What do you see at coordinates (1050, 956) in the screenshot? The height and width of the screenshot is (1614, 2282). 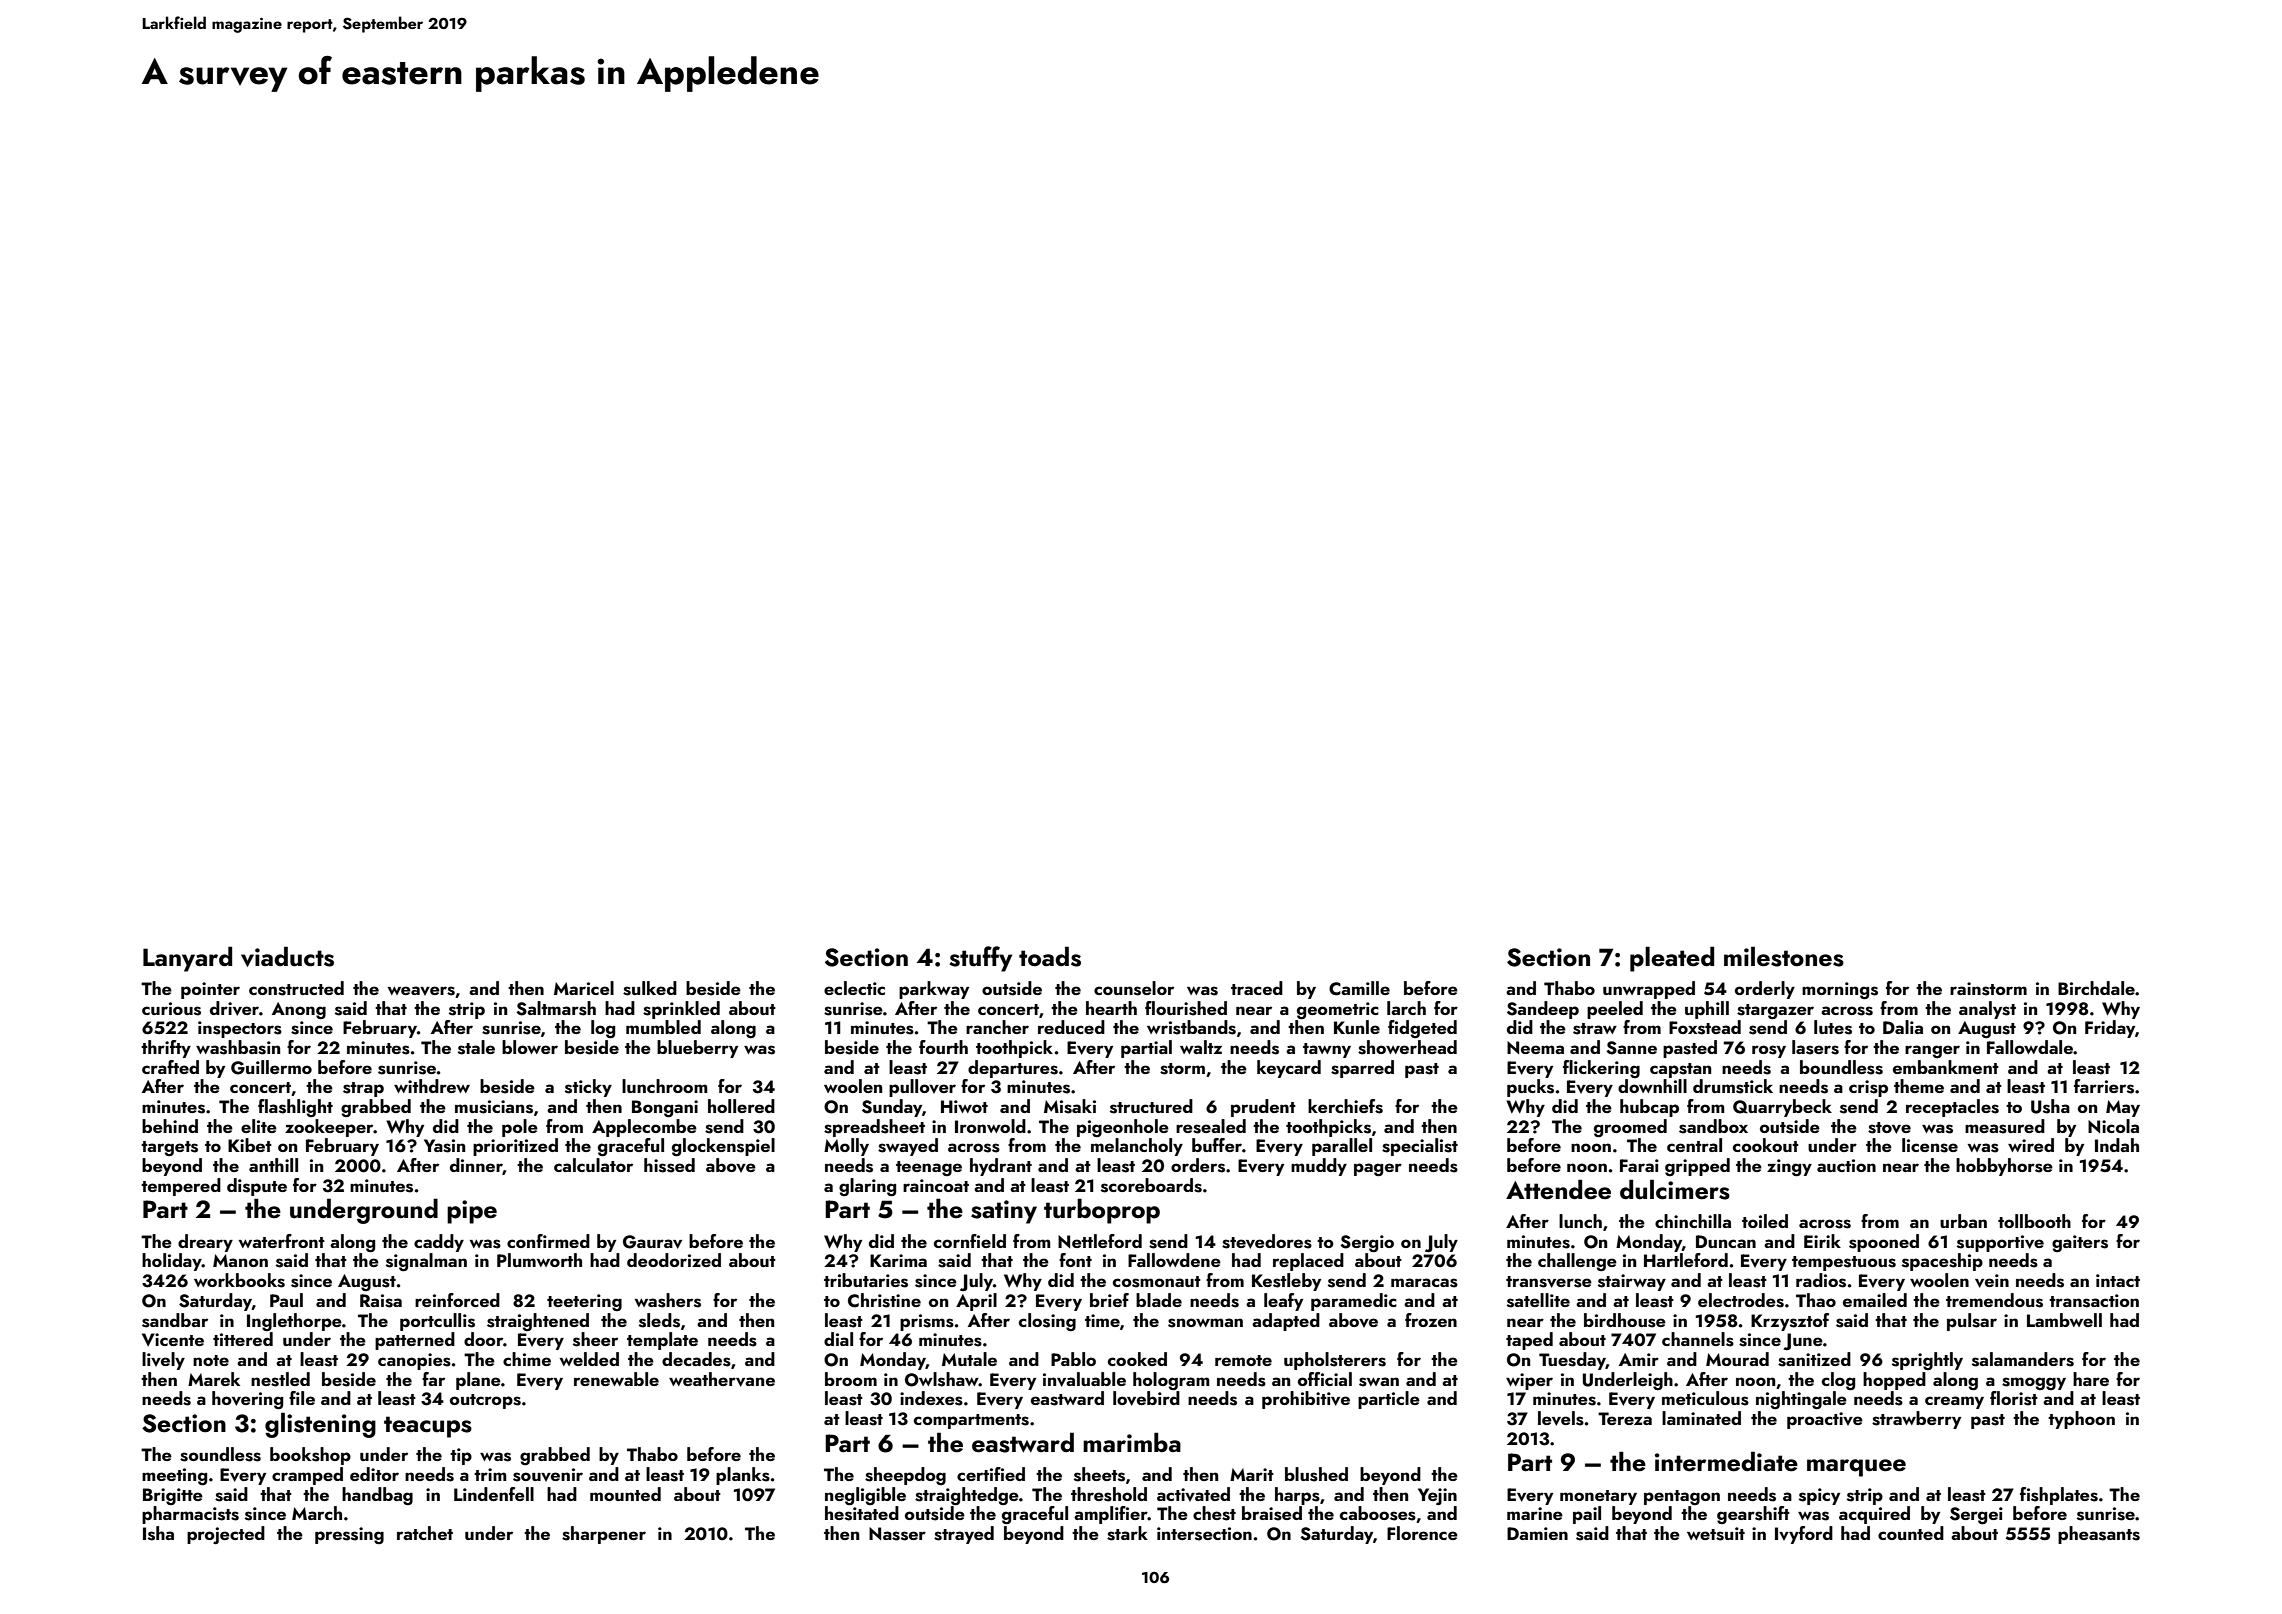 I see `toads` at bounding box center [1050, 956].
